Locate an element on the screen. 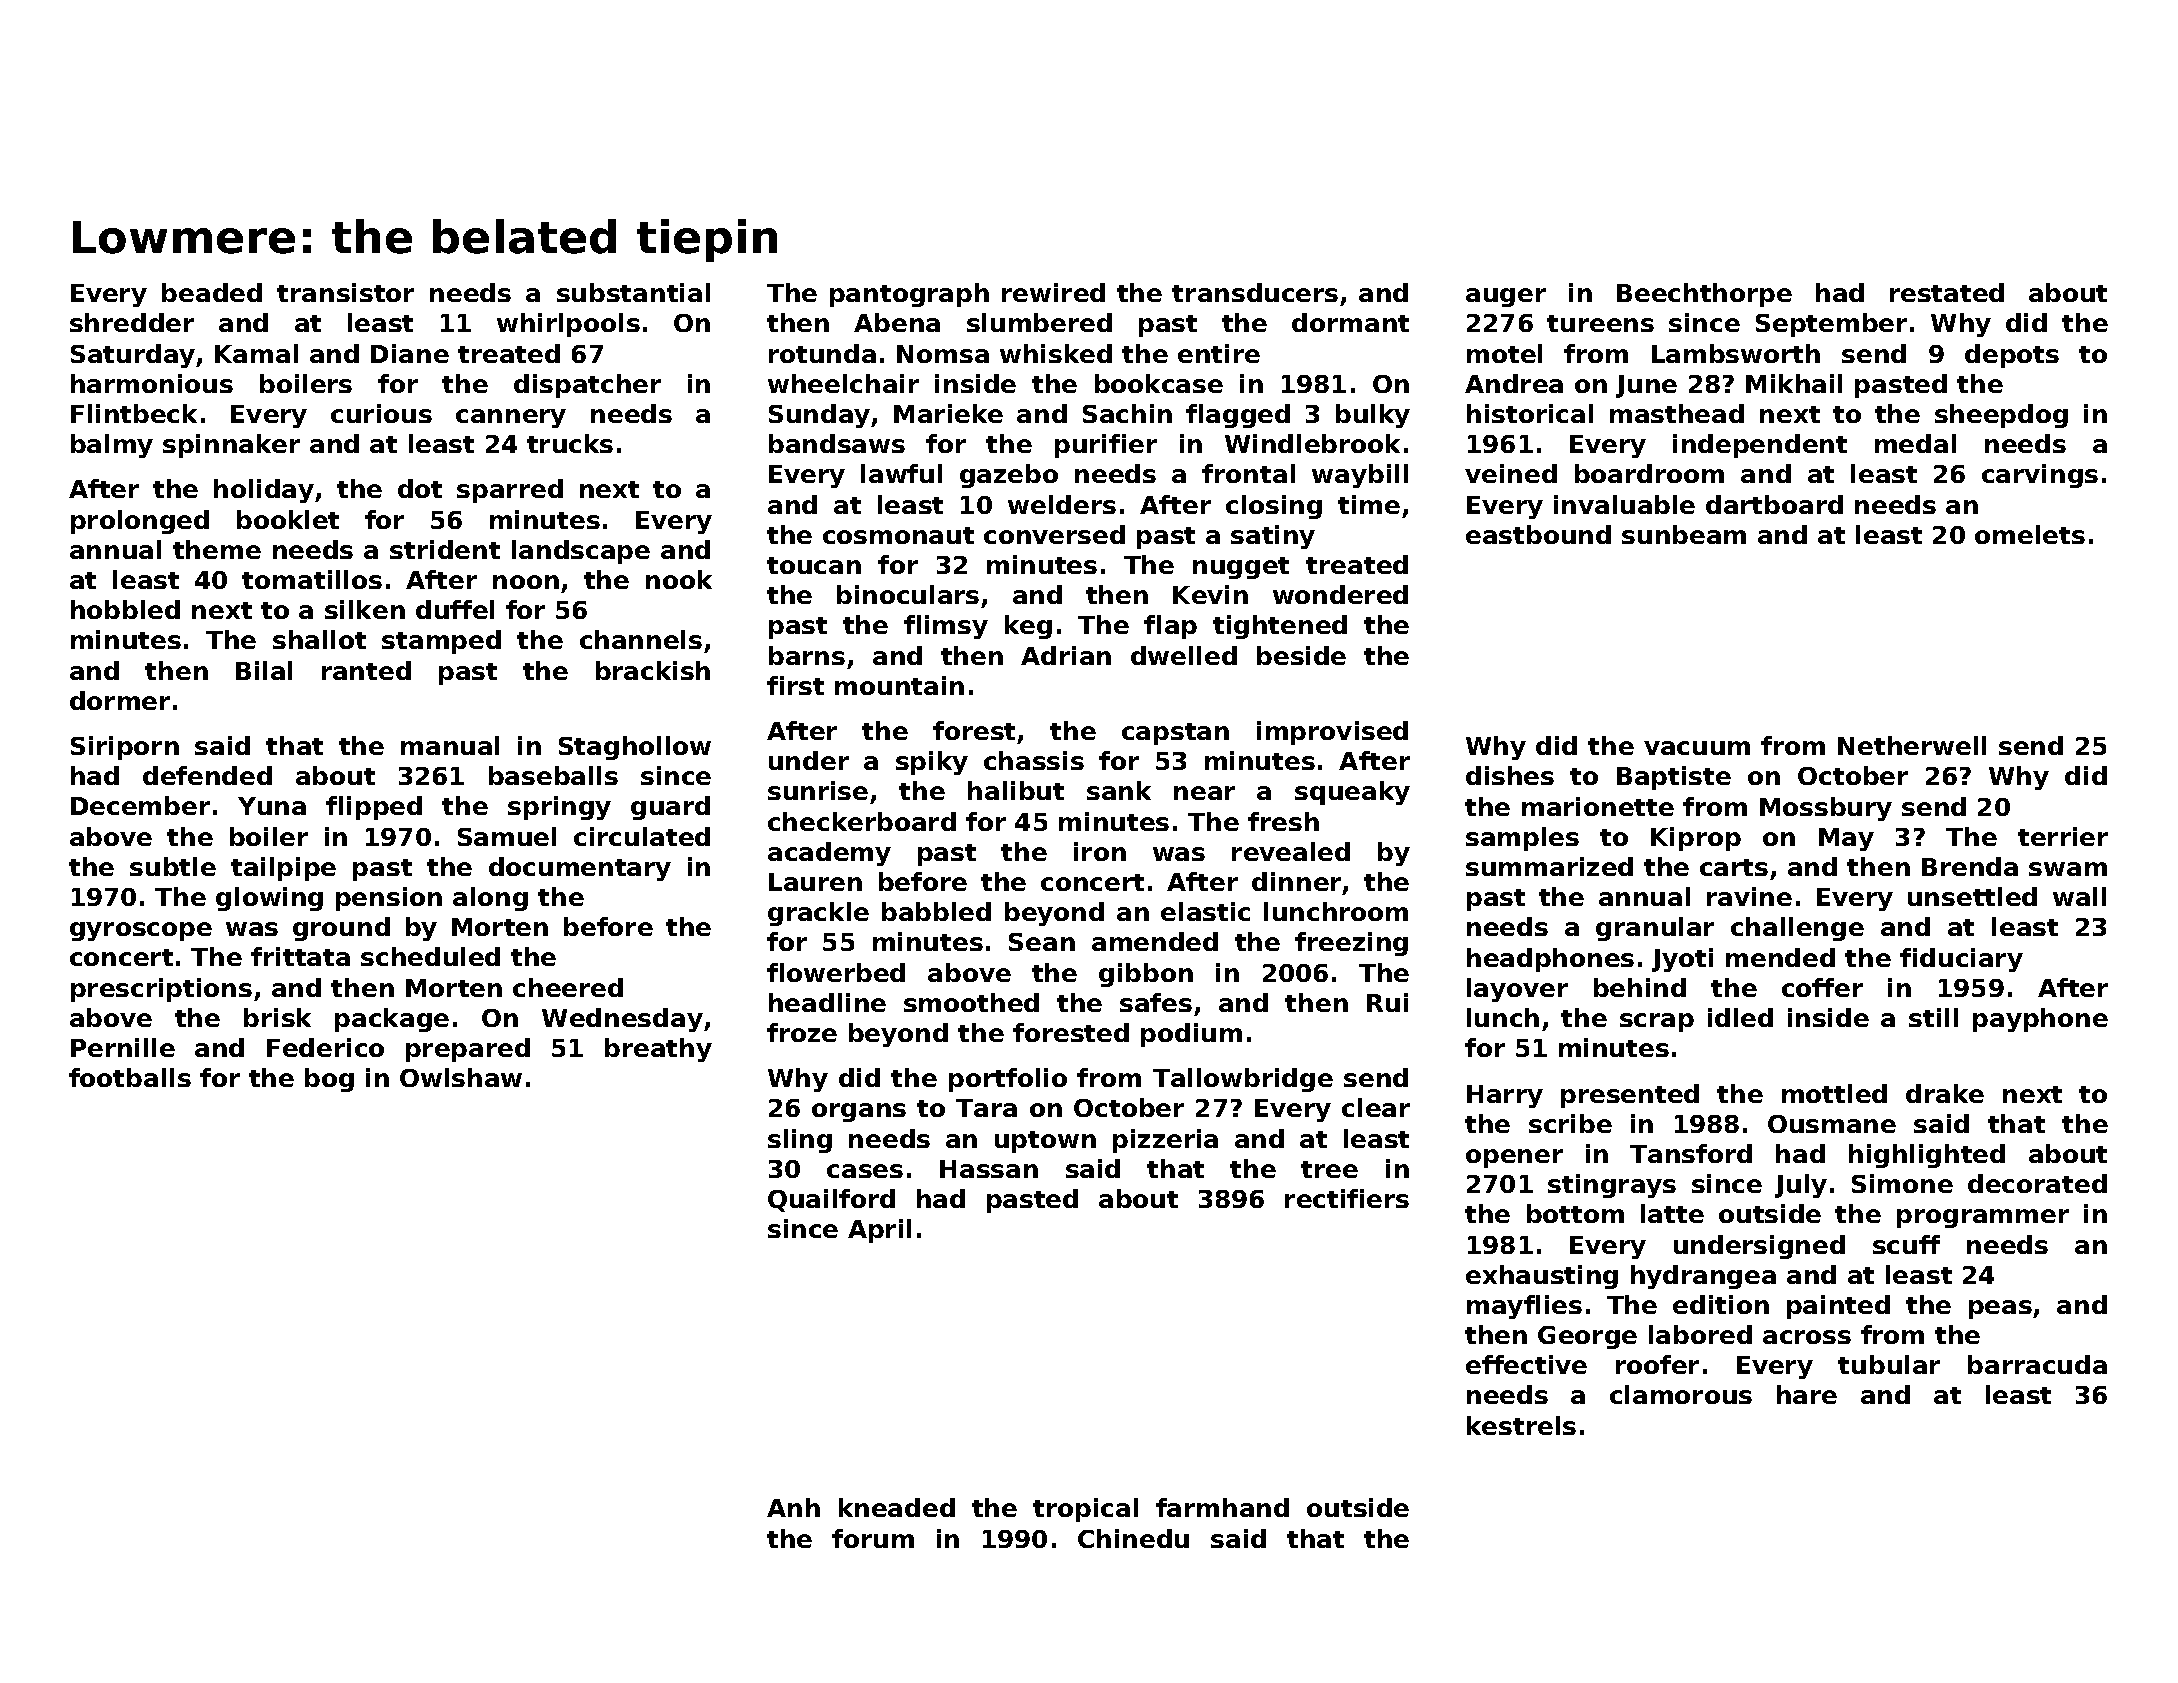 This screenshot has width=2178, height=1683. April is located at coordinates (879, 1231).
